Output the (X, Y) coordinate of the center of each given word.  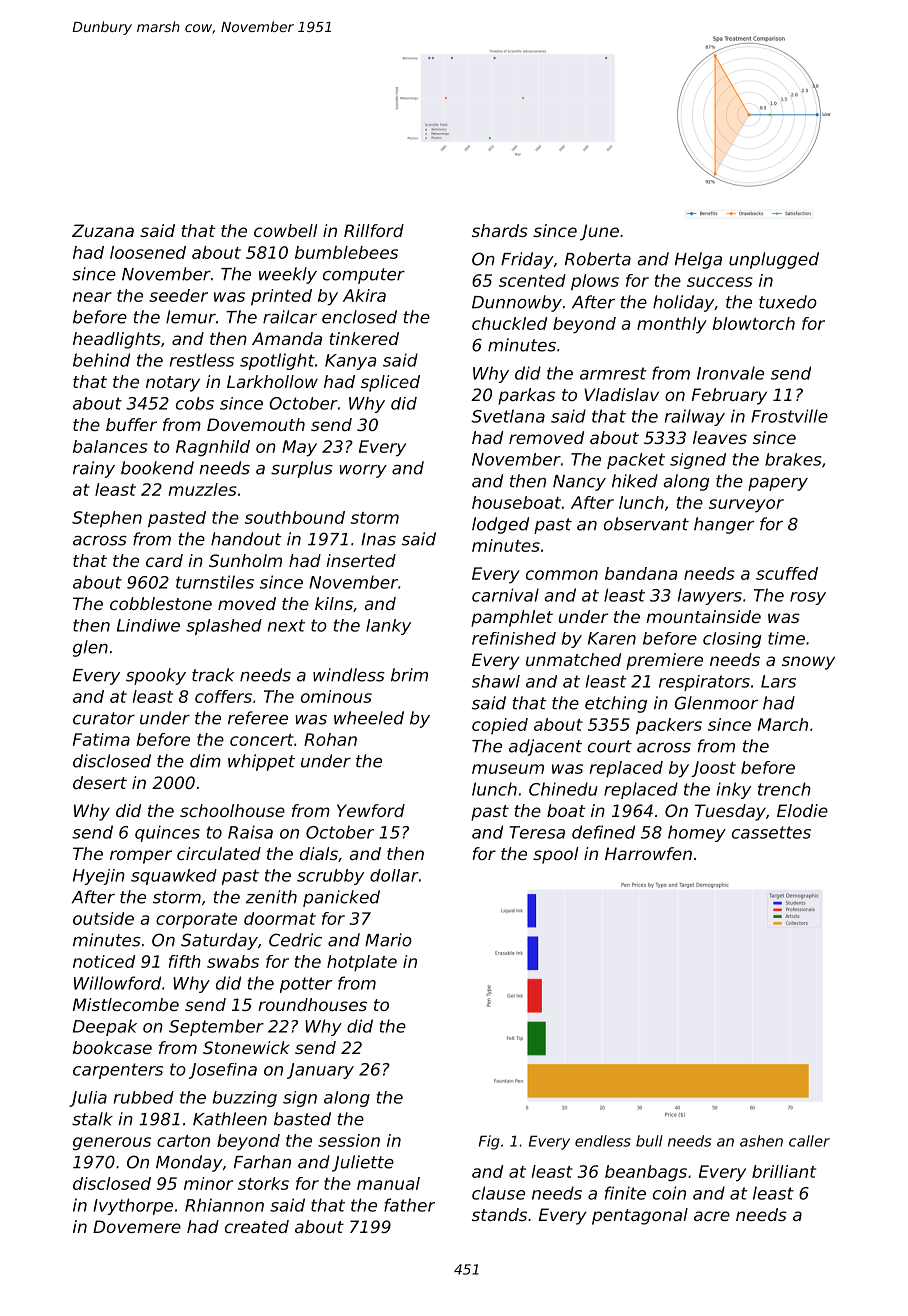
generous (112, 1144)
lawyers (710, 596)
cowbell (286, 230)
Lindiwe (148, 625)
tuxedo (788, 302)
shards (500, 230)
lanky (388, 627)
